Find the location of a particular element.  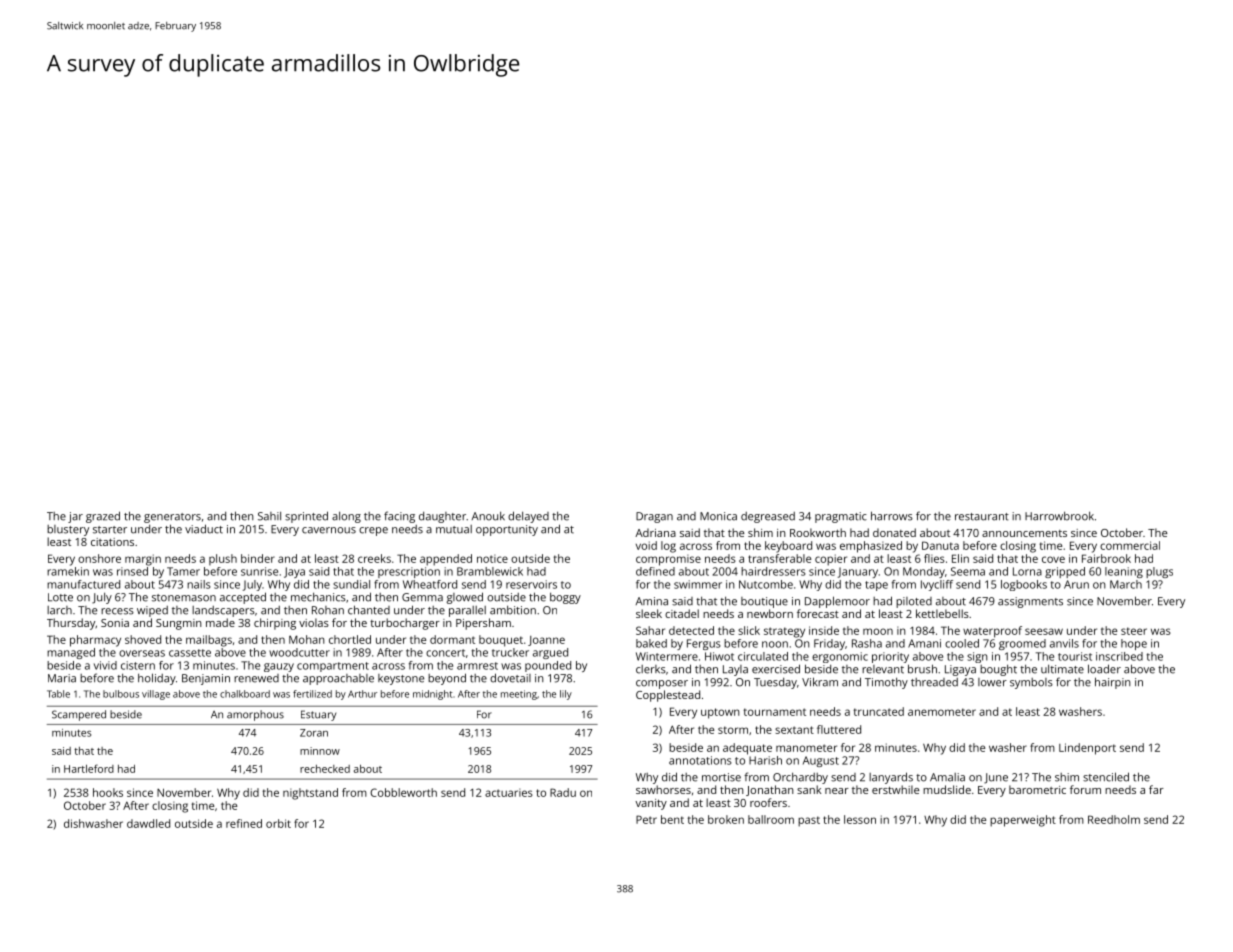

hooks is located at coordinates (108, 792).
